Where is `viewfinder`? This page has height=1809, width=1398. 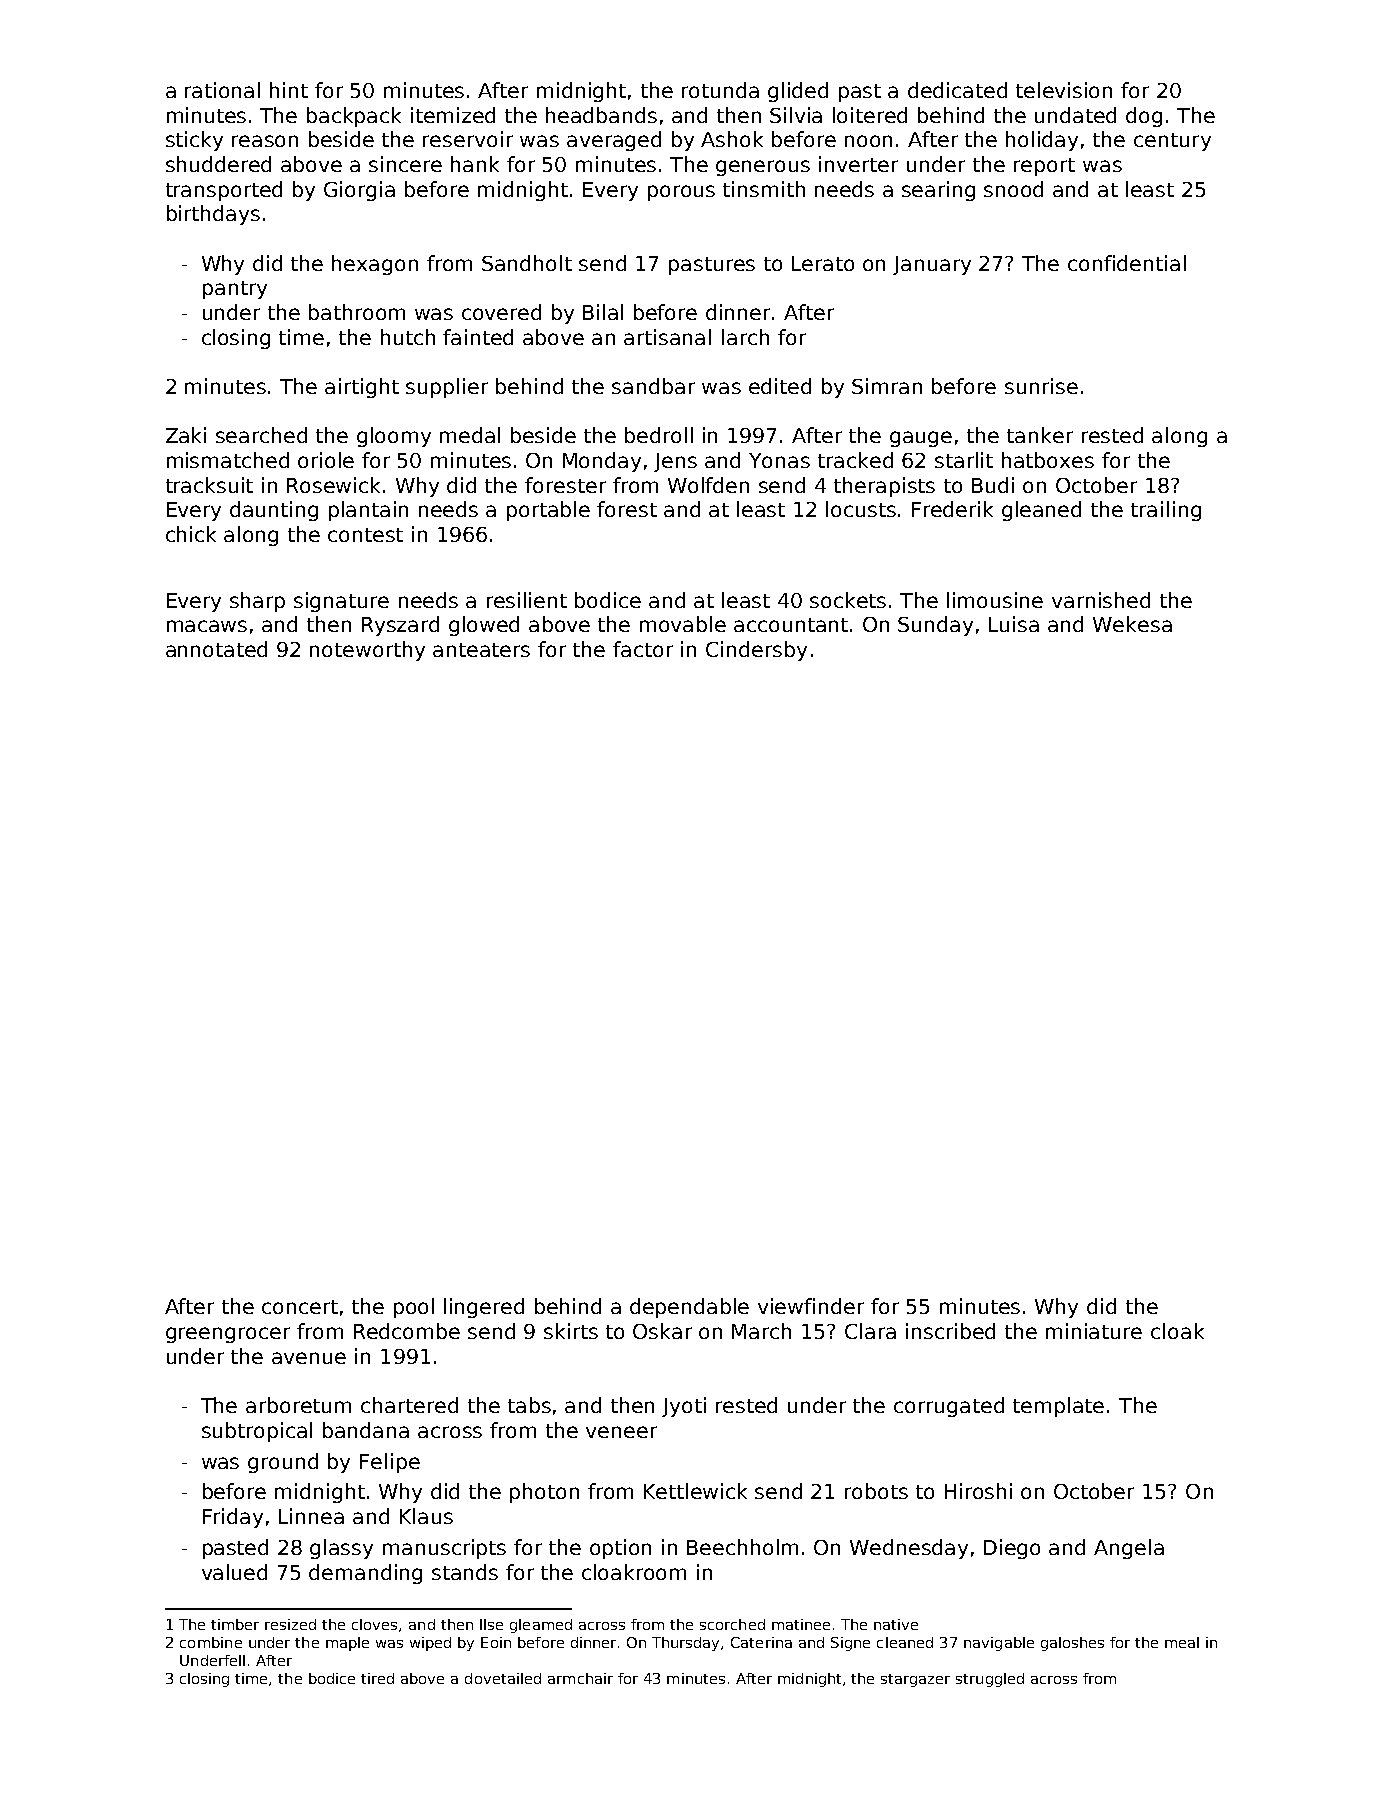
viewfinder is located at coordinates (811, 1306).
